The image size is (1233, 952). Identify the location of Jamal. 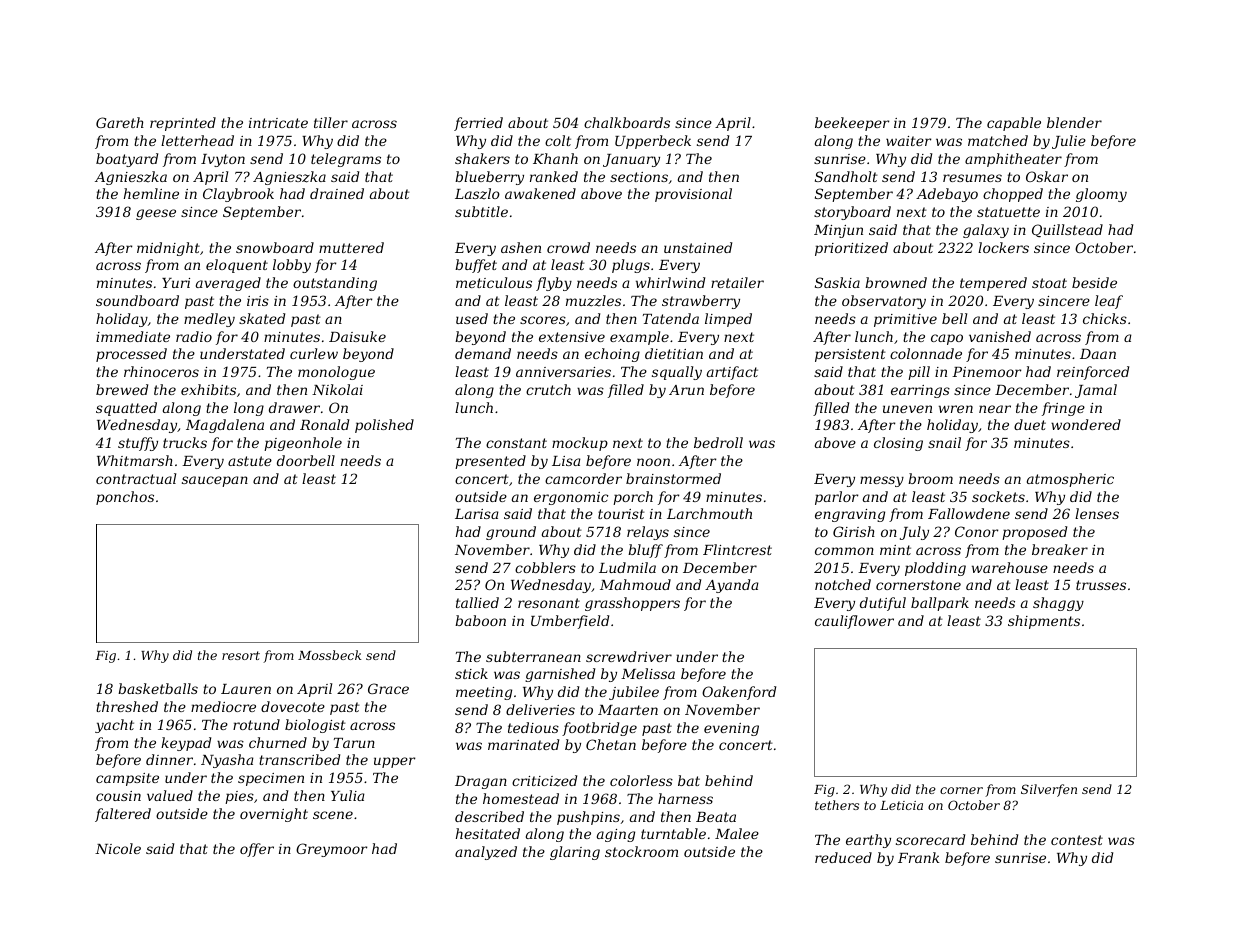
(1096, 391).
